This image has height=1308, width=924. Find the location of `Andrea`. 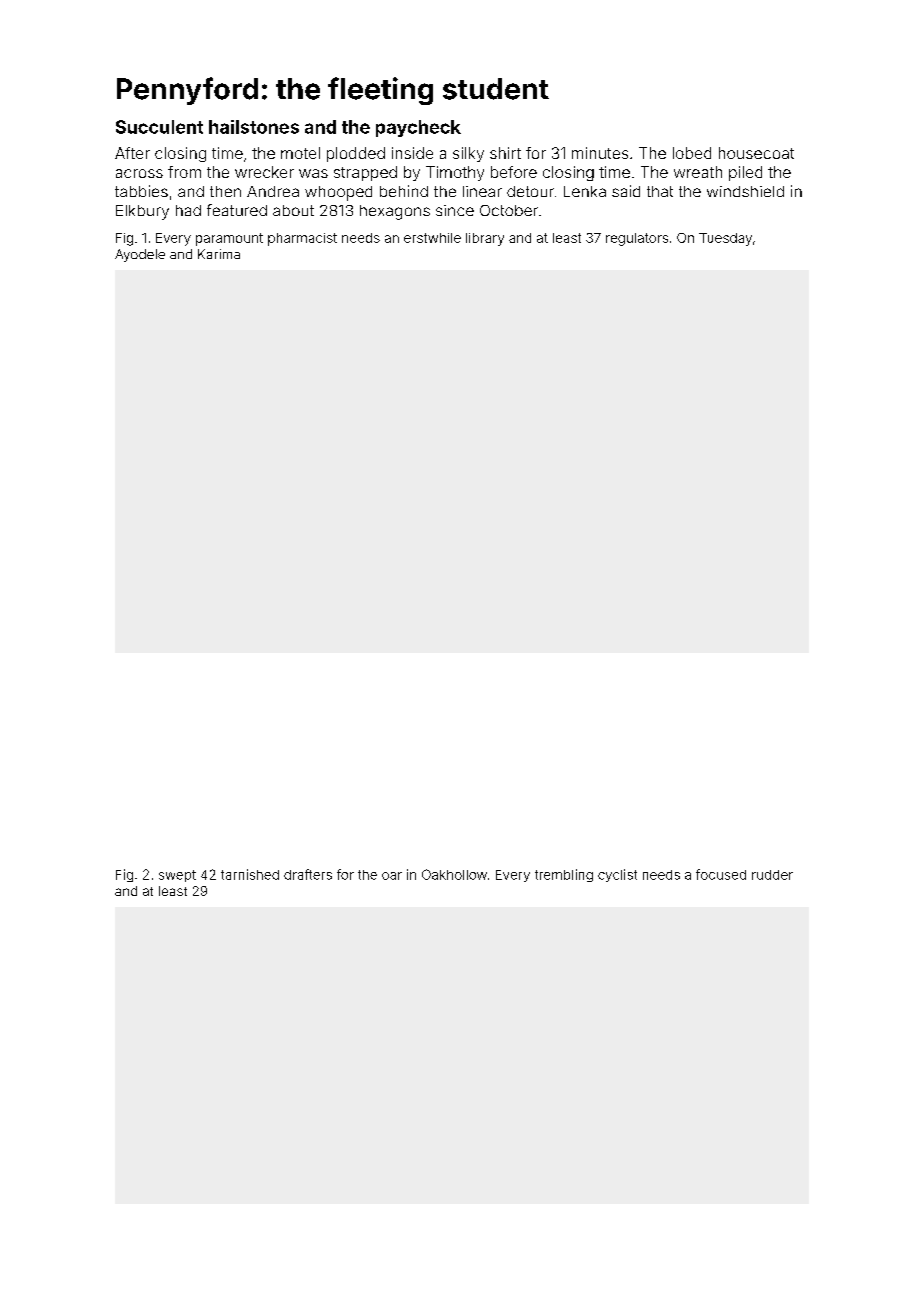

Andrea is located at coordinates (273, 191).
